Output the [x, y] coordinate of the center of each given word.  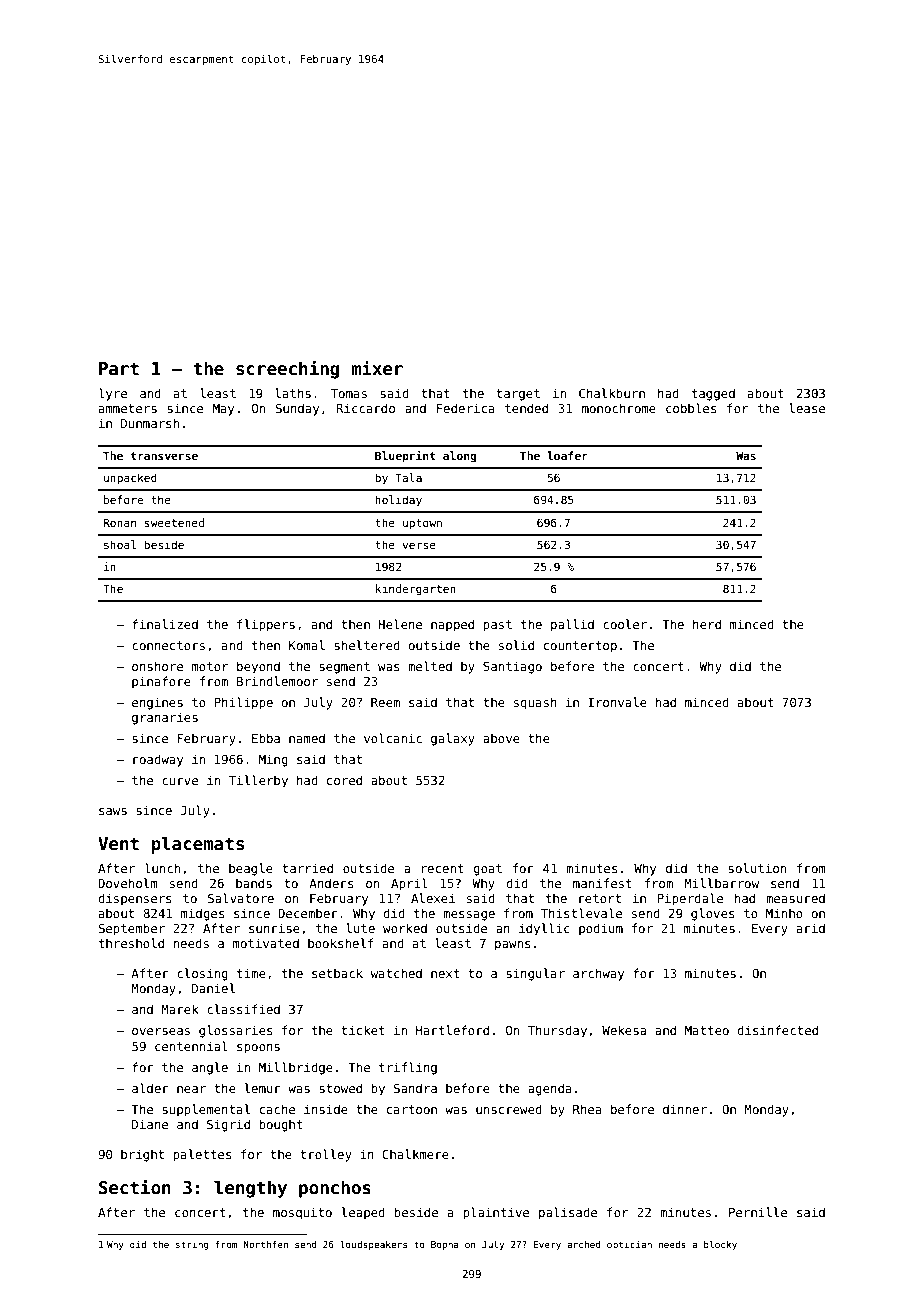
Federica [466, 408]
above [501, 738]
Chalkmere [416, 1154]
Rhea [587, 1109]
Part [119, 369]
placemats [198, 845]
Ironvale [617, 702]
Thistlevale [581, 913]
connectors [168, 645]
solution [757, 868]
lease [807, 408]
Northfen [266, 1244]
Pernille [758, 1212]
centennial [191, 1046]
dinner [685, 1109]
